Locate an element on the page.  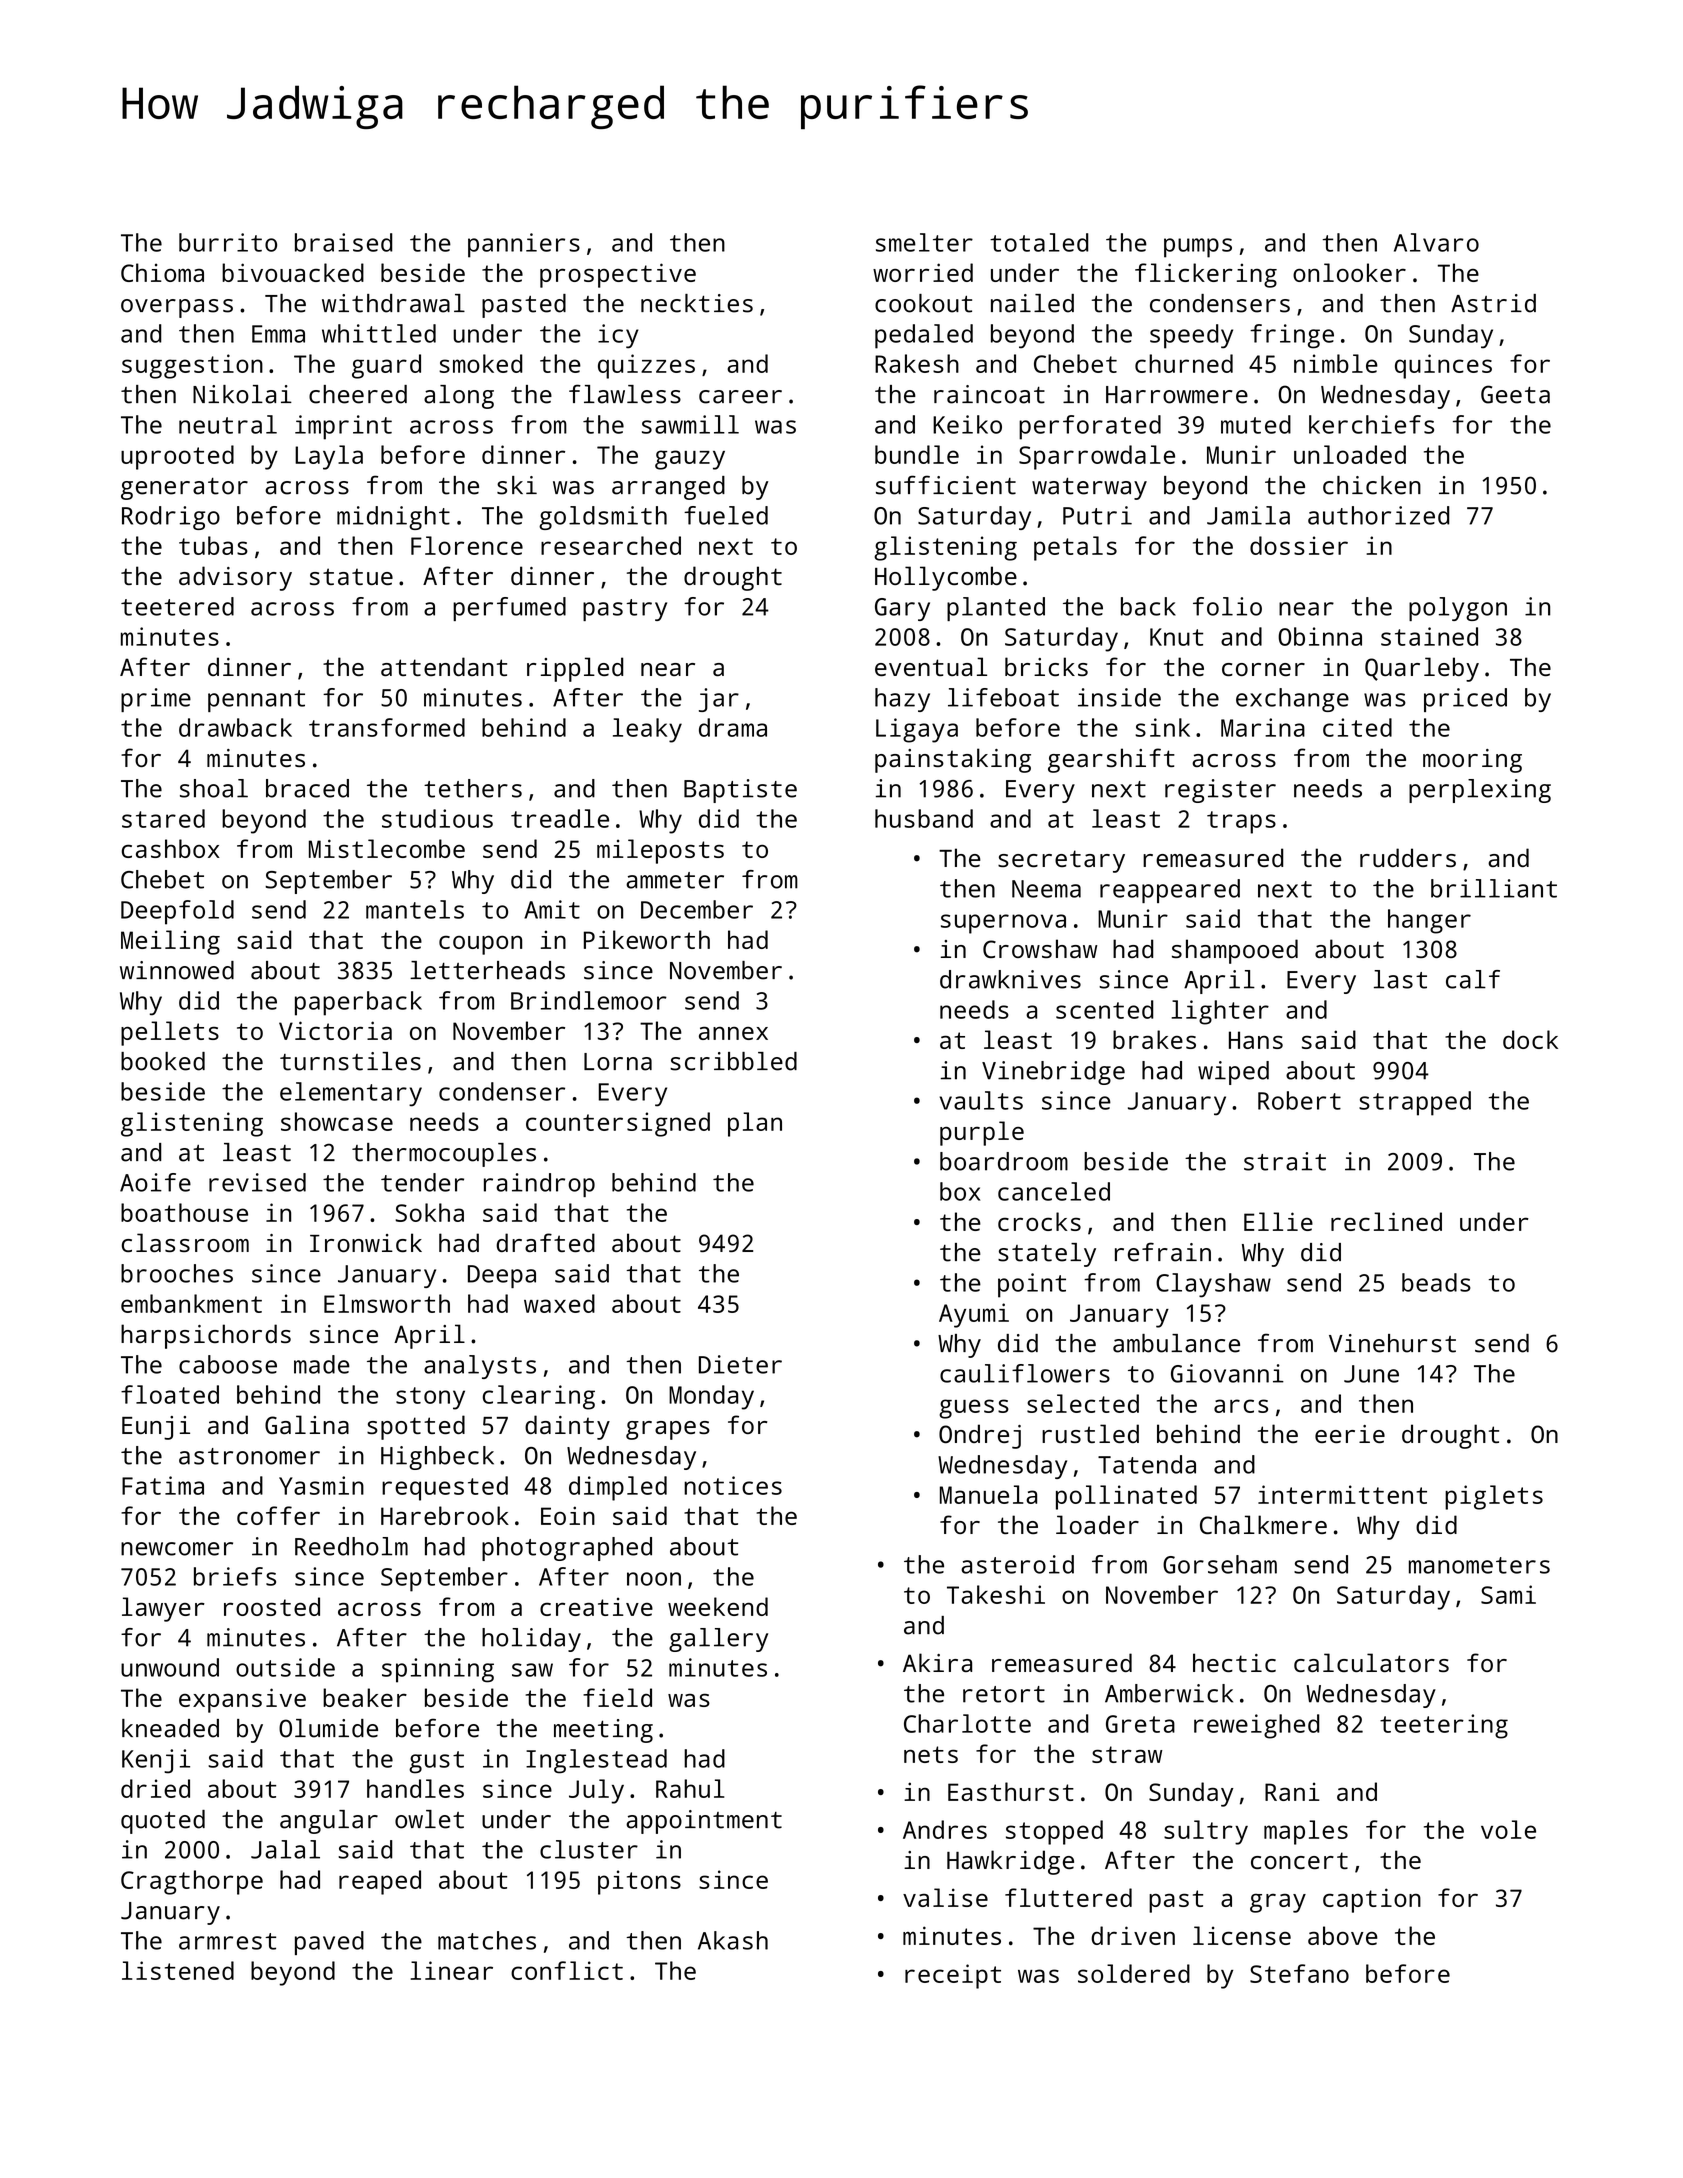
matches is located at coordinates (487, 1940).
